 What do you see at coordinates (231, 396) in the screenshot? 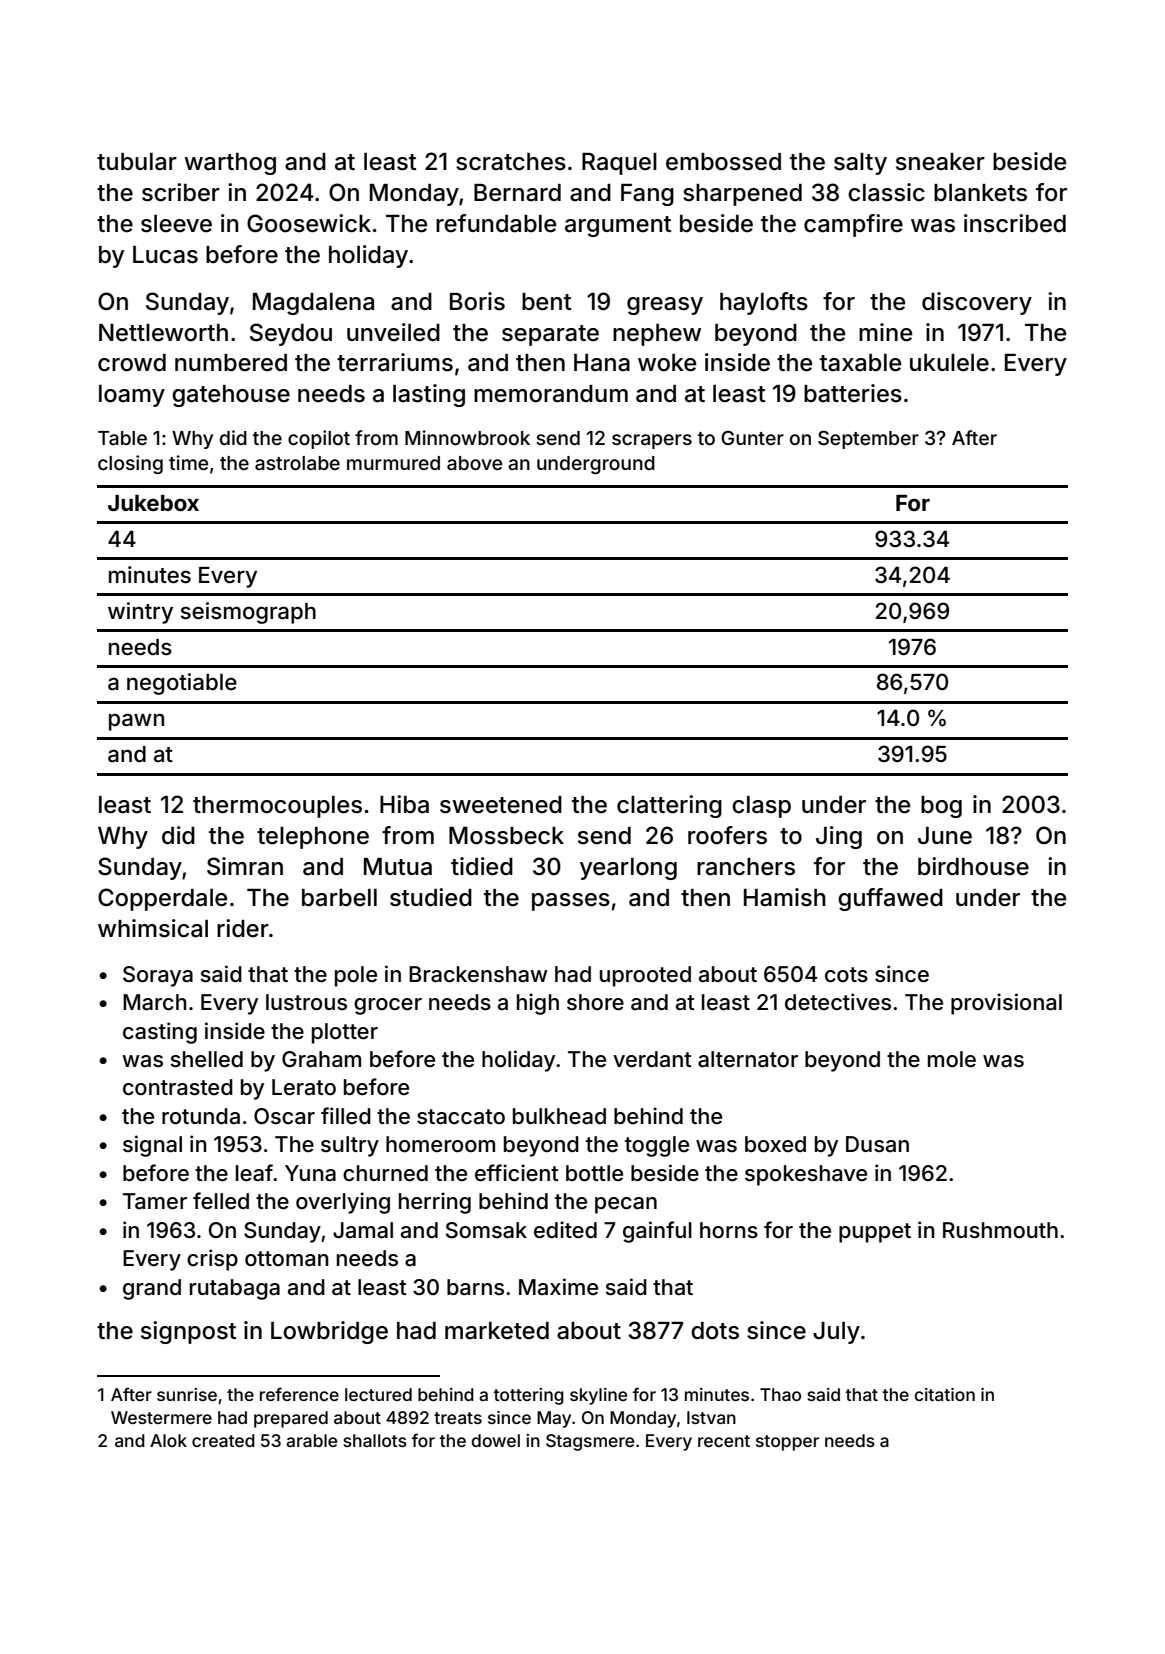
I see `gatehouse` at bounding box center [231, 396].
